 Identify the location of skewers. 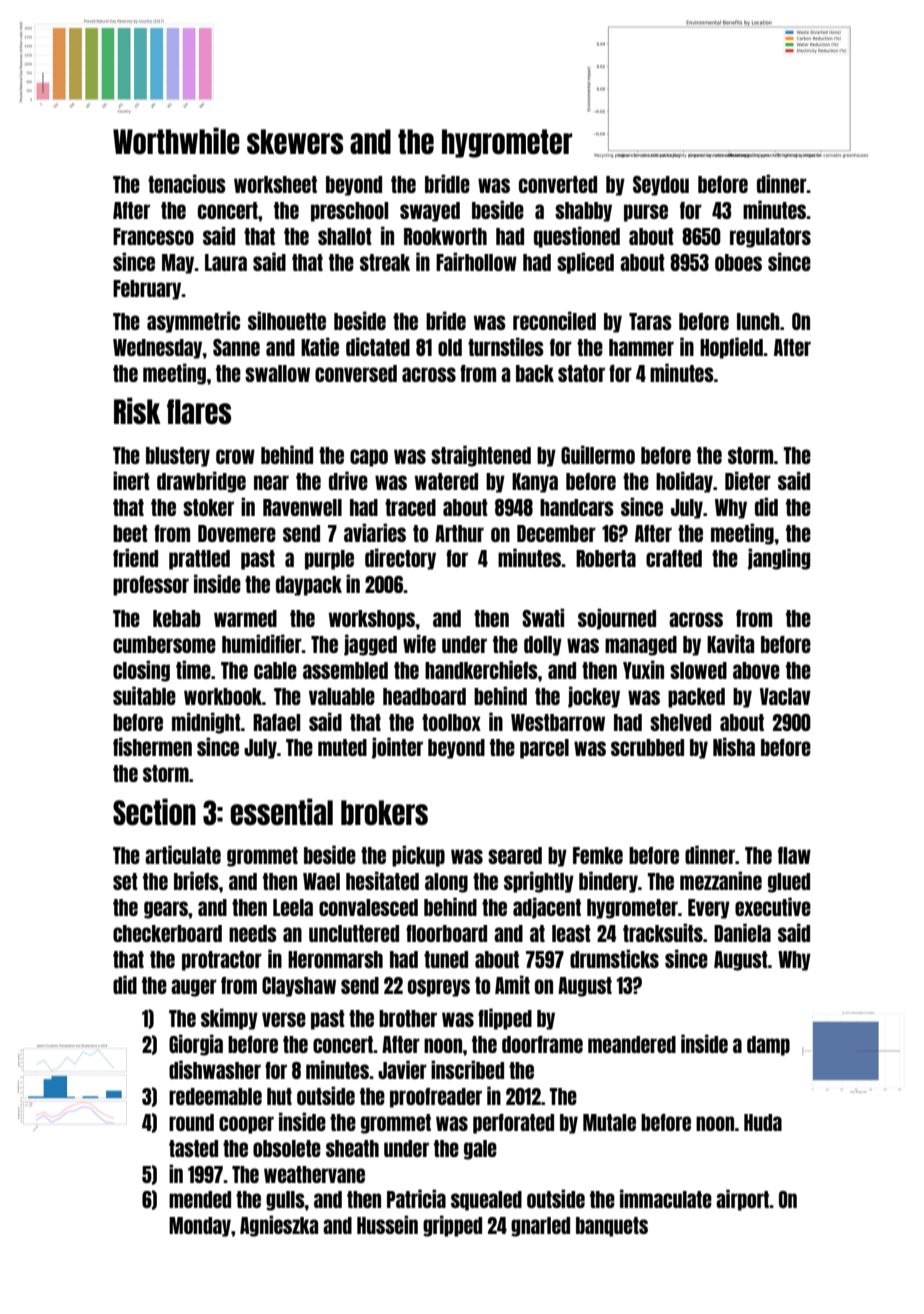
(295, 141).
